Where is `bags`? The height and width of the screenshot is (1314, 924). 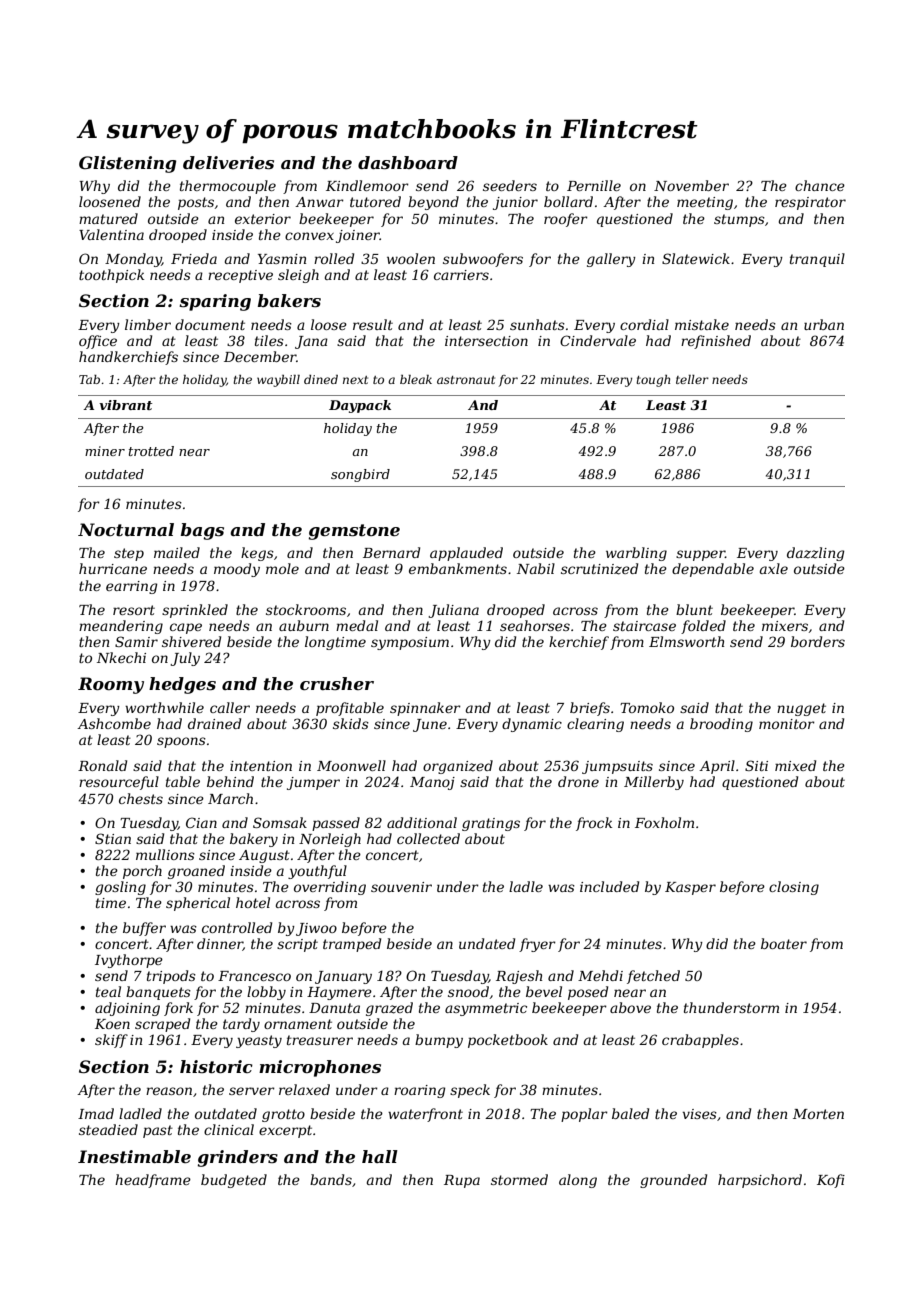 bags is located at coordinates (202, 531).
